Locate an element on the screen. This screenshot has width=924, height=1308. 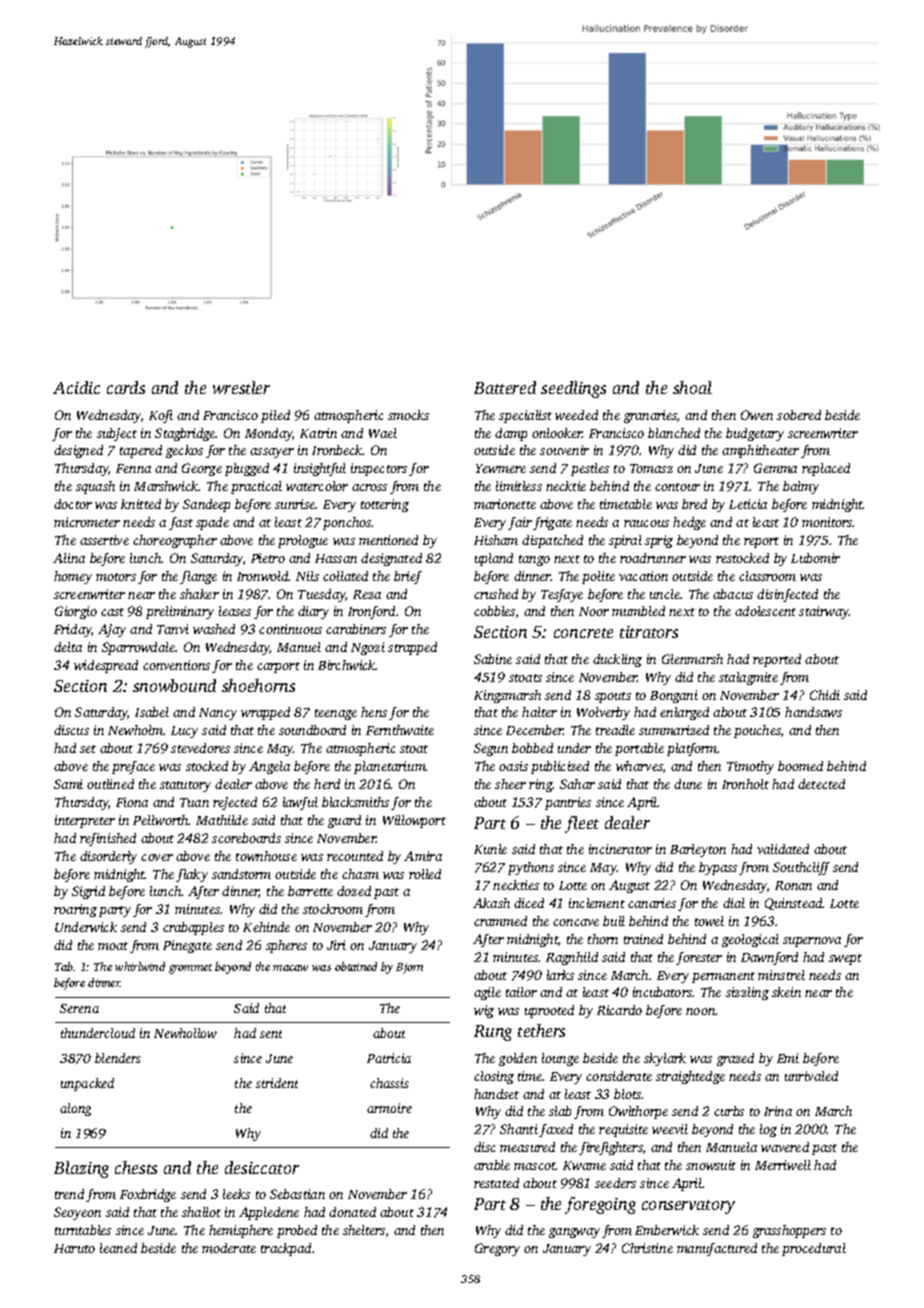
swept is located at coordinates (845, 959).
